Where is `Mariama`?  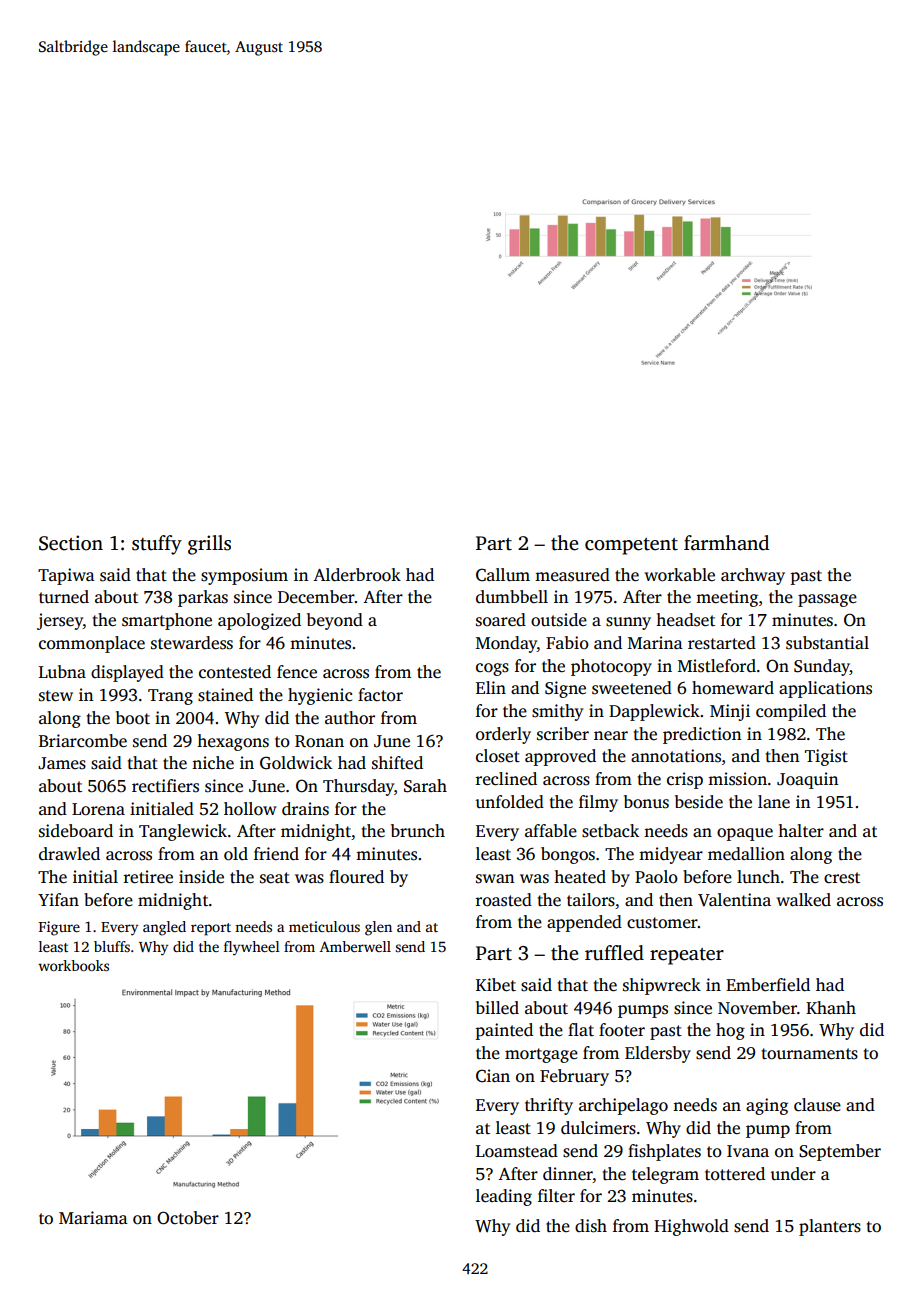 Mariama is located at coordinates (93, 1217).
